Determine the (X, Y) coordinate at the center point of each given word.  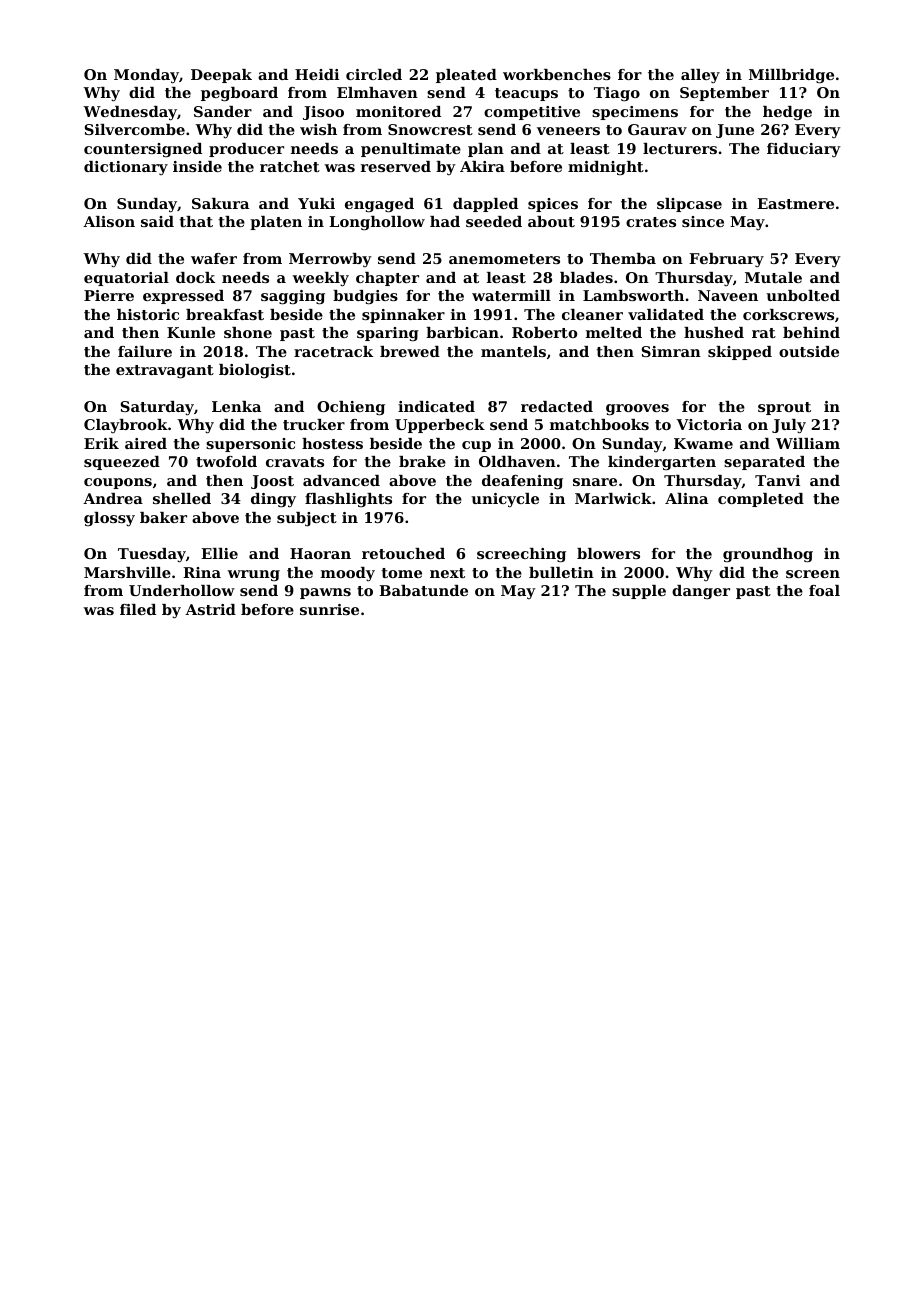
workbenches (557, 74)
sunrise (329, 609)
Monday (146, 76)
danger (701, 592)
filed (138, 609)
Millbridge (791, 76)
